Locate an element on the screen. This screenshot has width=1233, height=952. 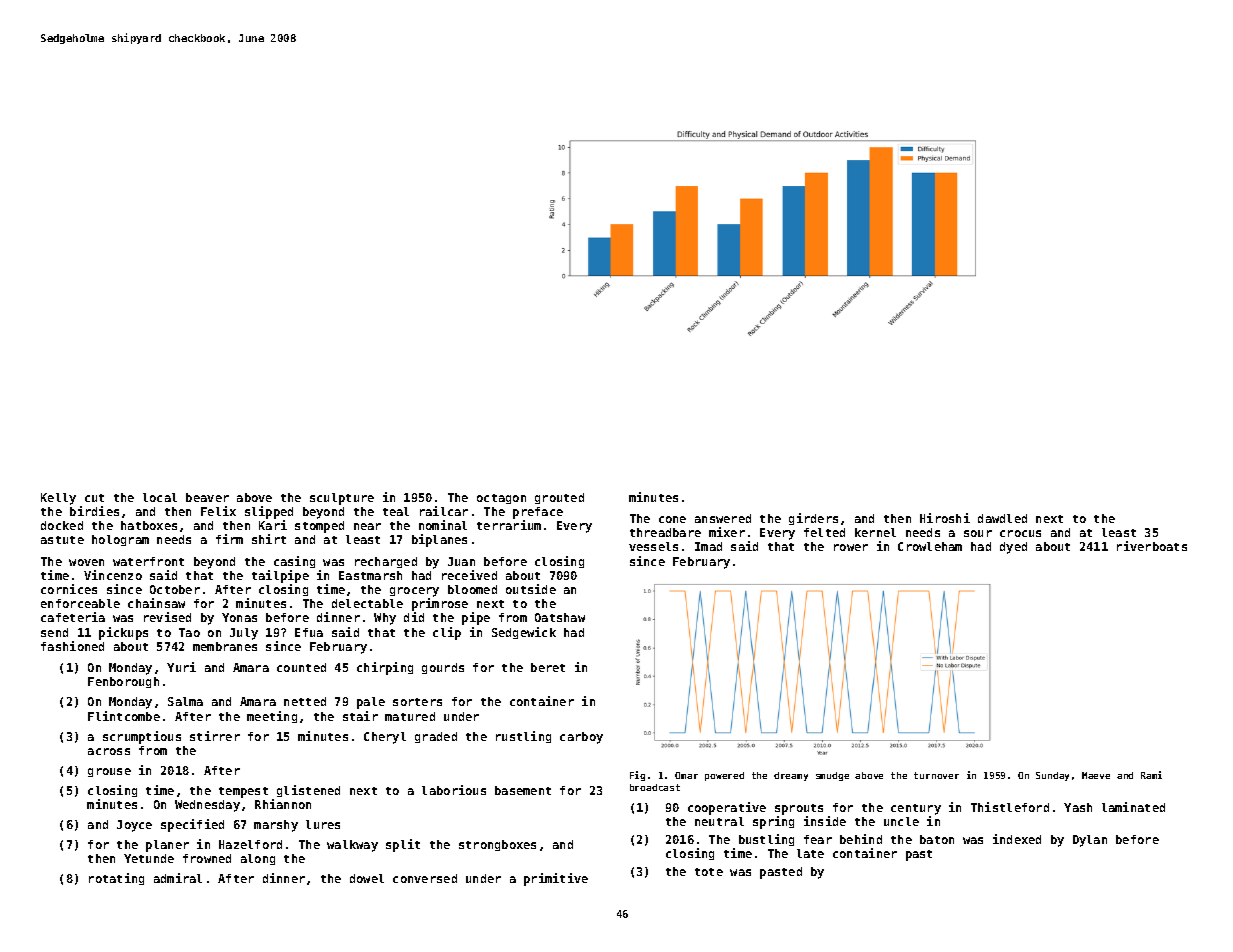
primitive is located at coordinates (556, 879).
